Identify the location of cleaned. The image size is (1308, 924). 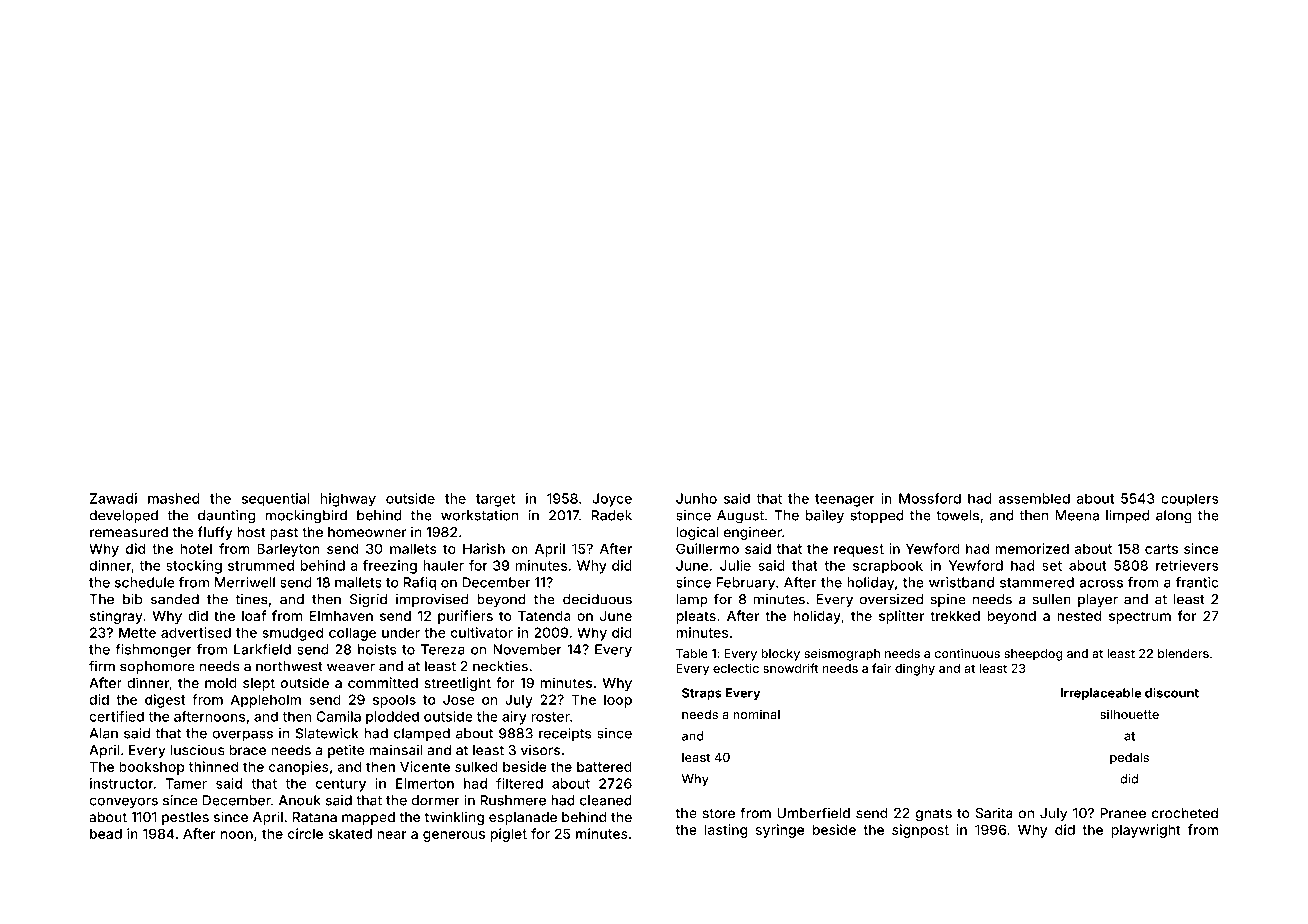
(606, 800).
